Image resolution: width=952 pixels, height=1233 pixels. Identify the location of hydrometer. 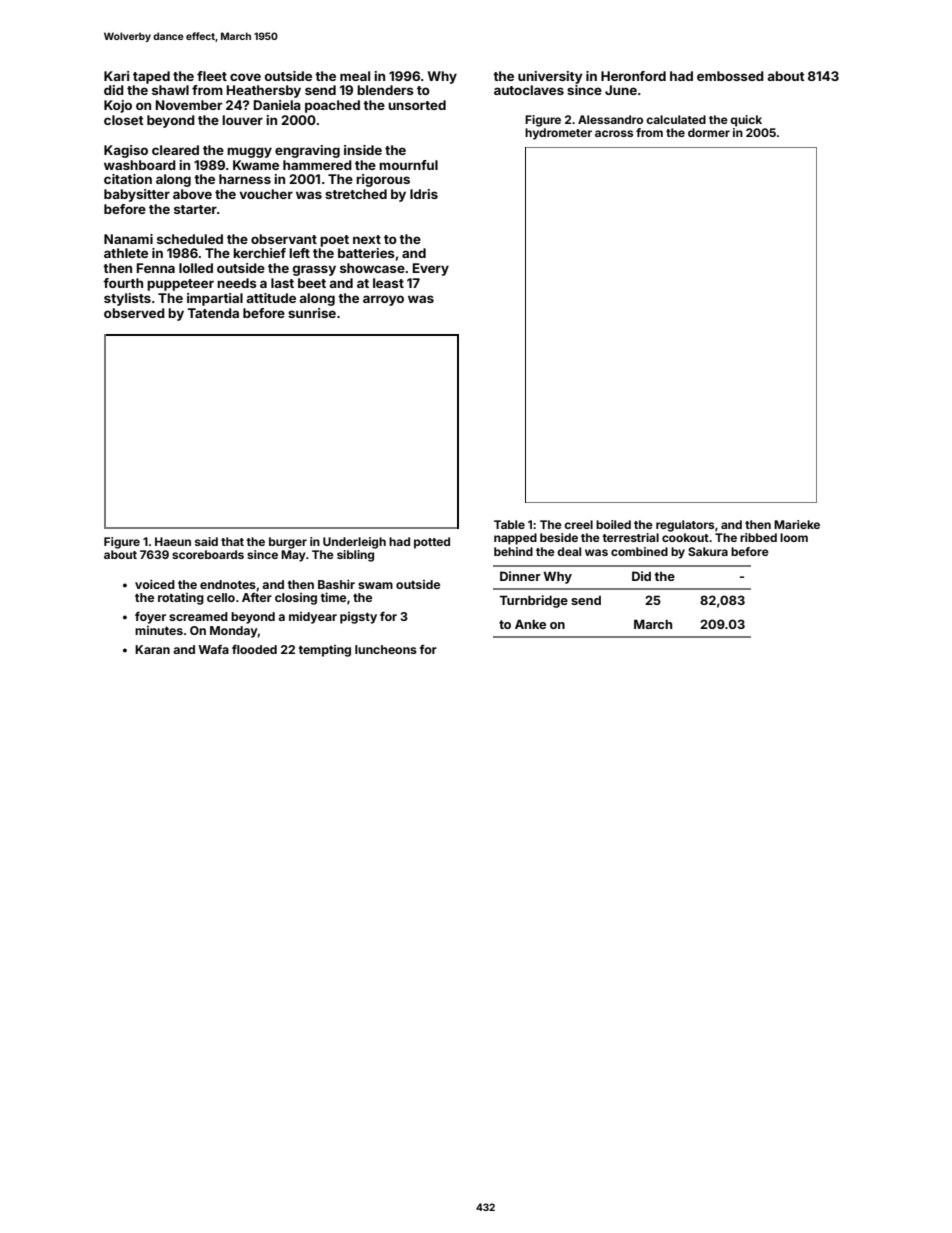
(558, 134).
